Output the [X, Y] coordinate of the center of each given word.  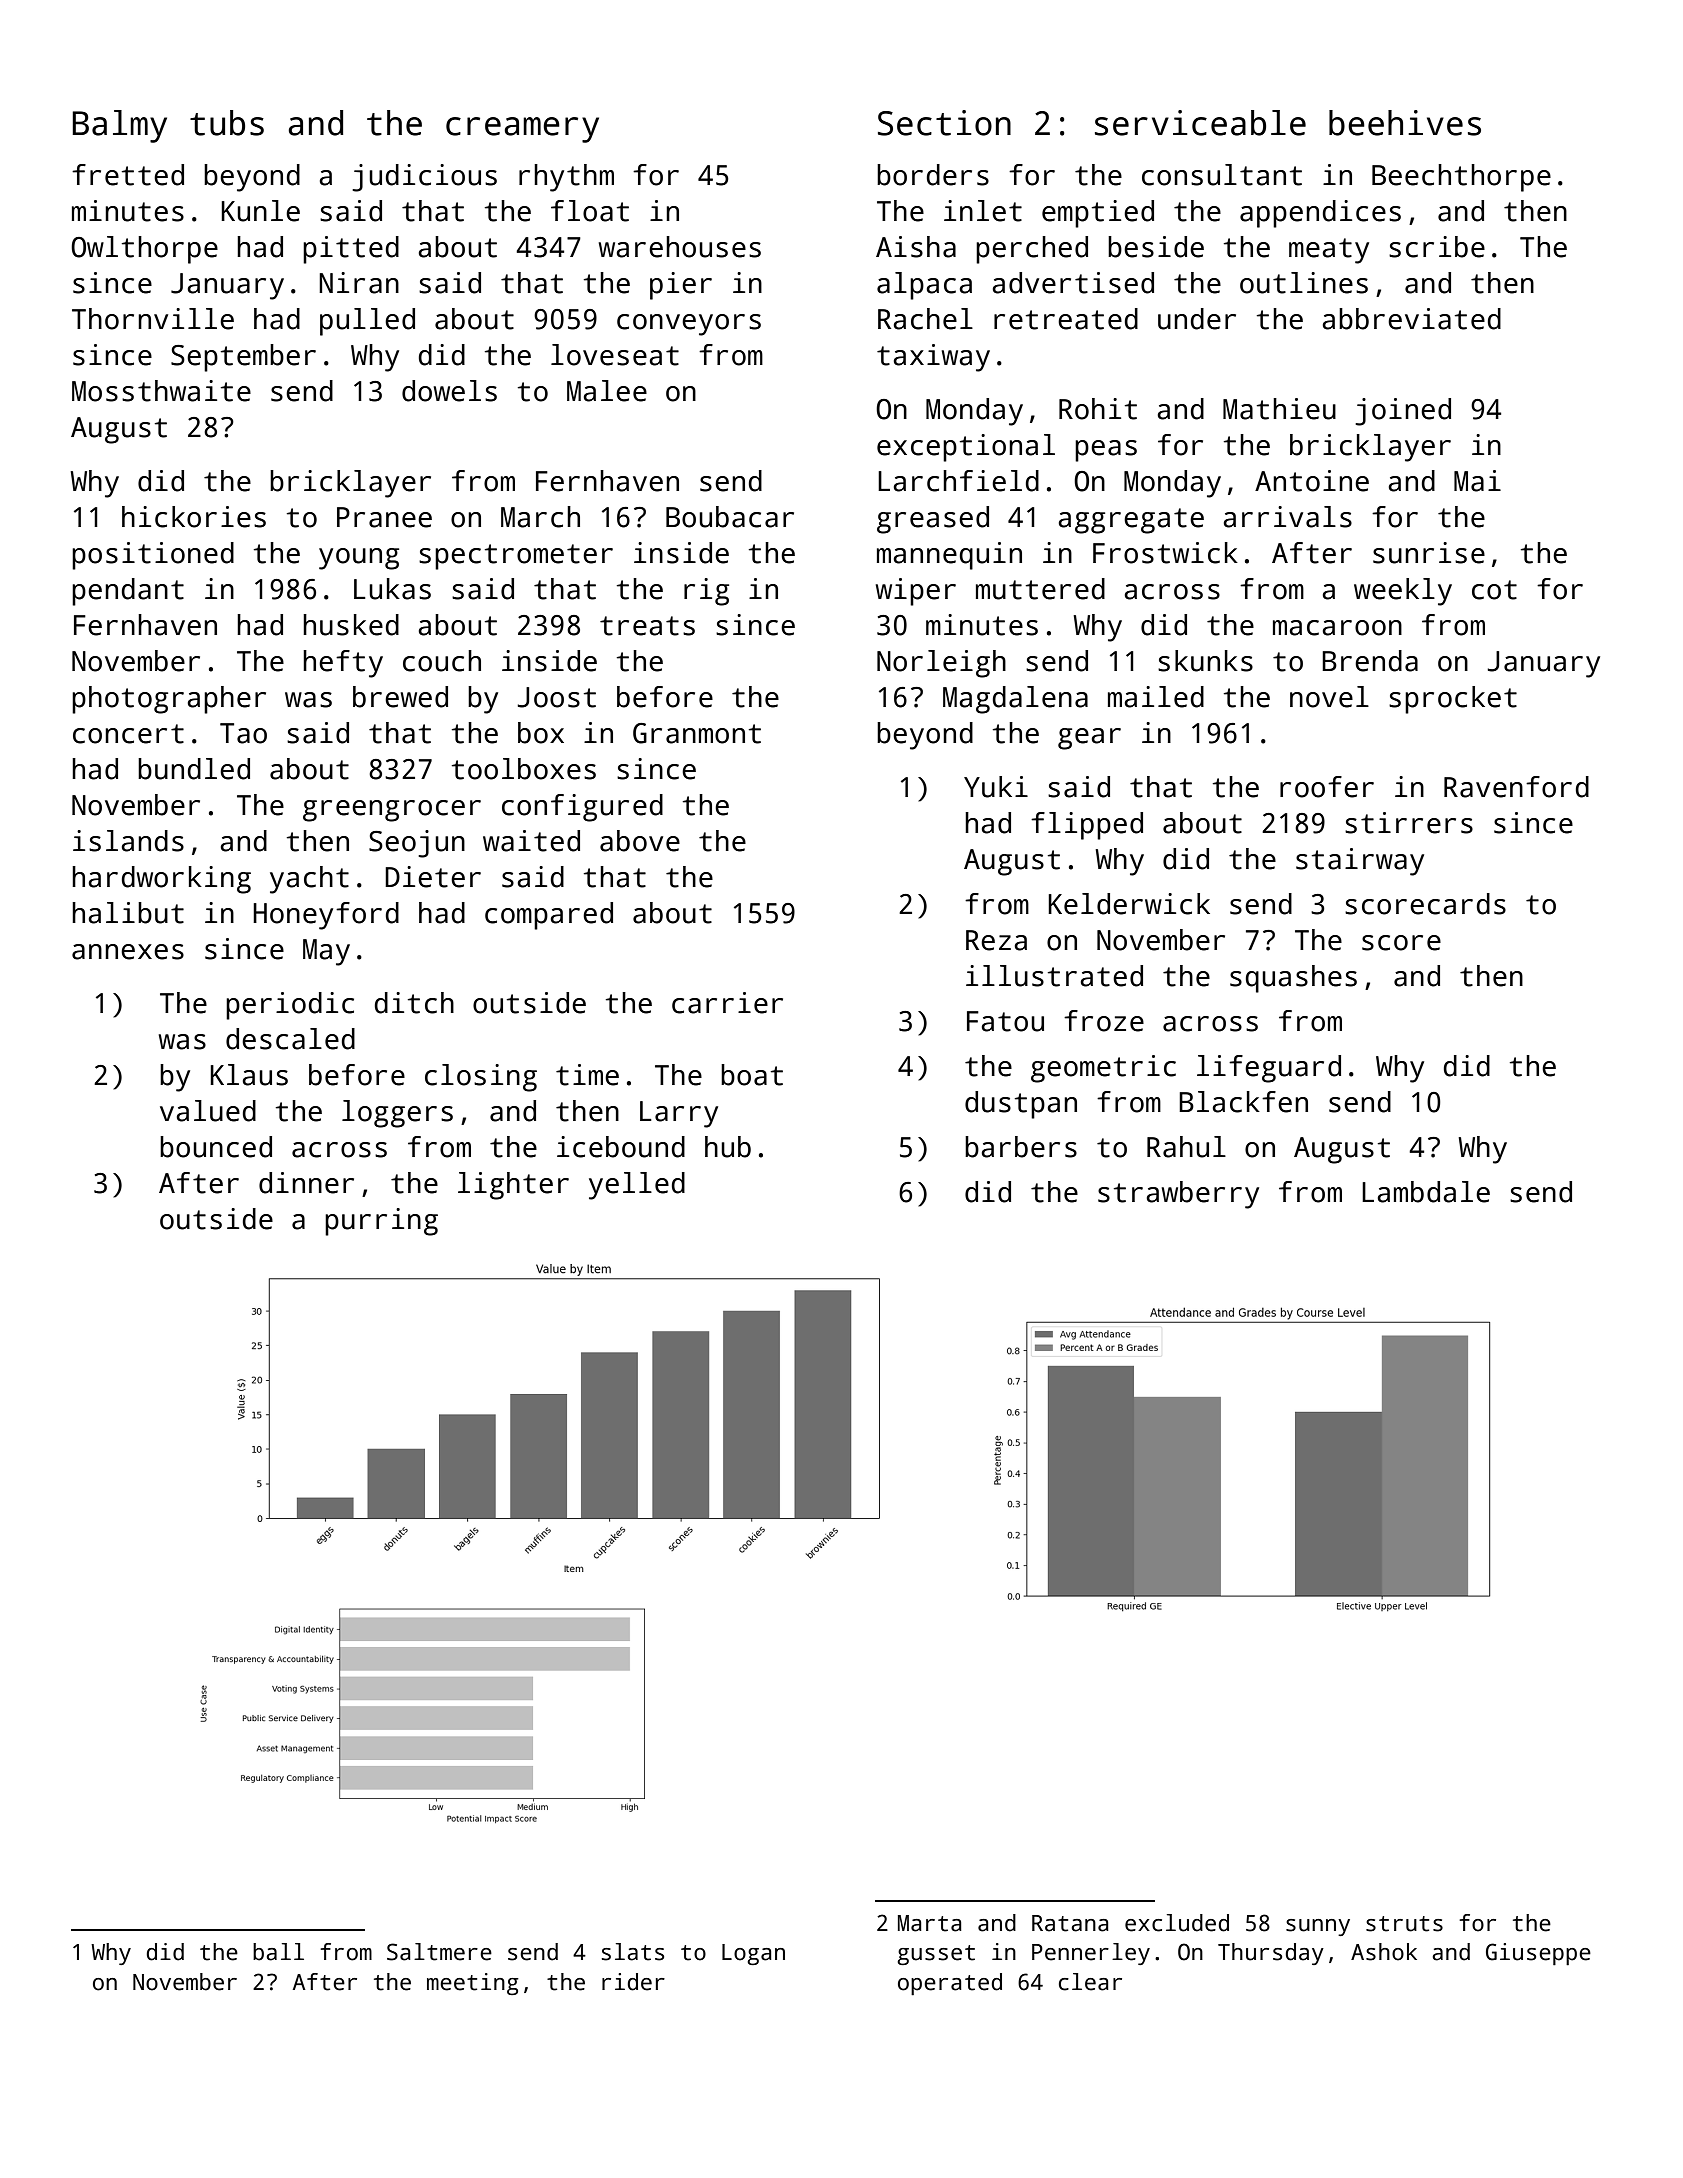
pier [681, 286]
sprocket [1453, 700]
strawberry [1178, 1195]
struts [1404, 1924]
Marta [929, 1923]
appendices [1320, 214]
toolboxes [524, 769]
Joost [557, 697]
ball [278, 1952]
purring [381, 1222]
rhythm [566, 178]
